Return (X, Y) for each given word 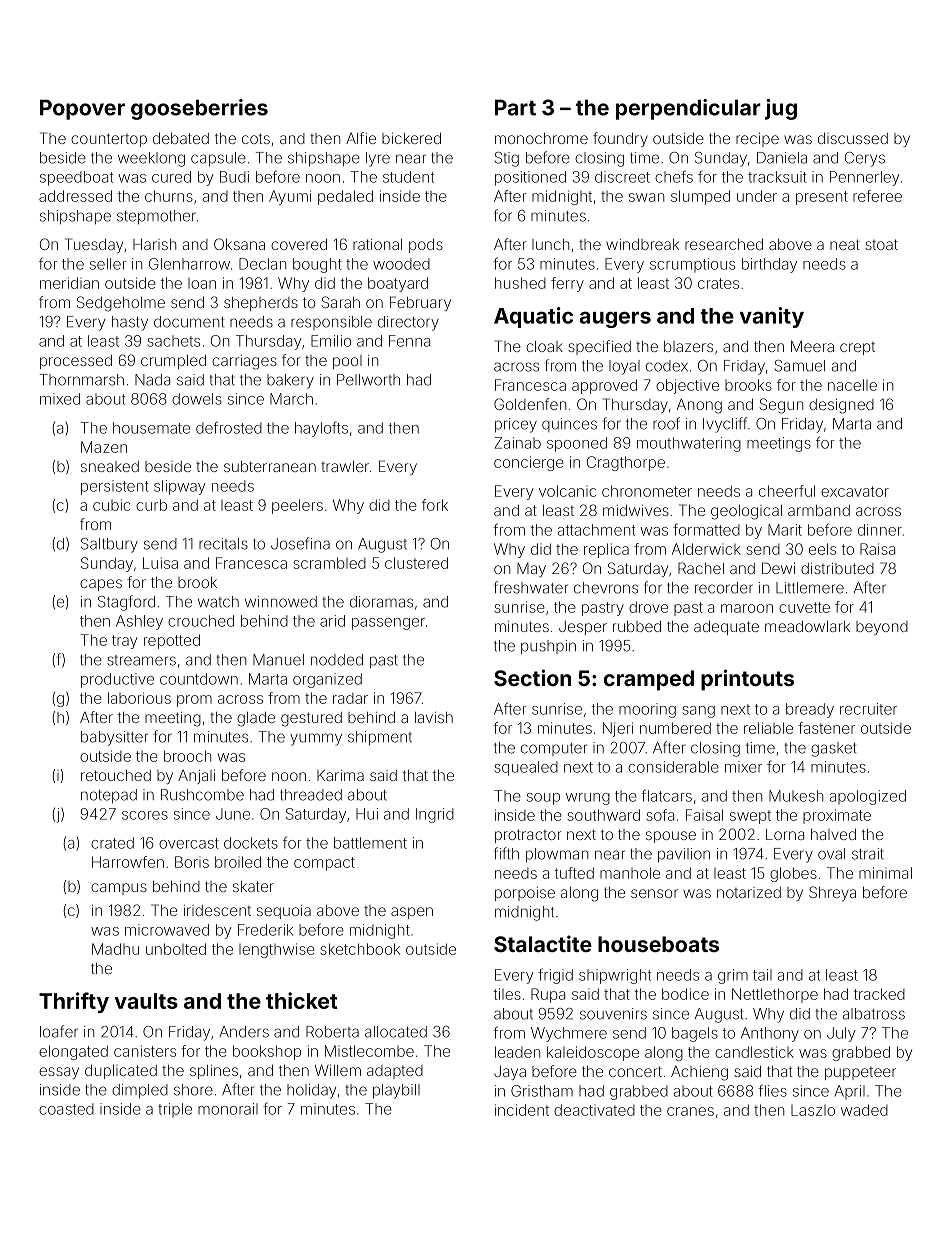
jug (781, 109)
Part (515, 107)
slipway (179, 487)
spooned (577, 444)
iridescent (217, 910)
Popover (82, 109)
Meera (812, 346)
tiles (507, 994)
